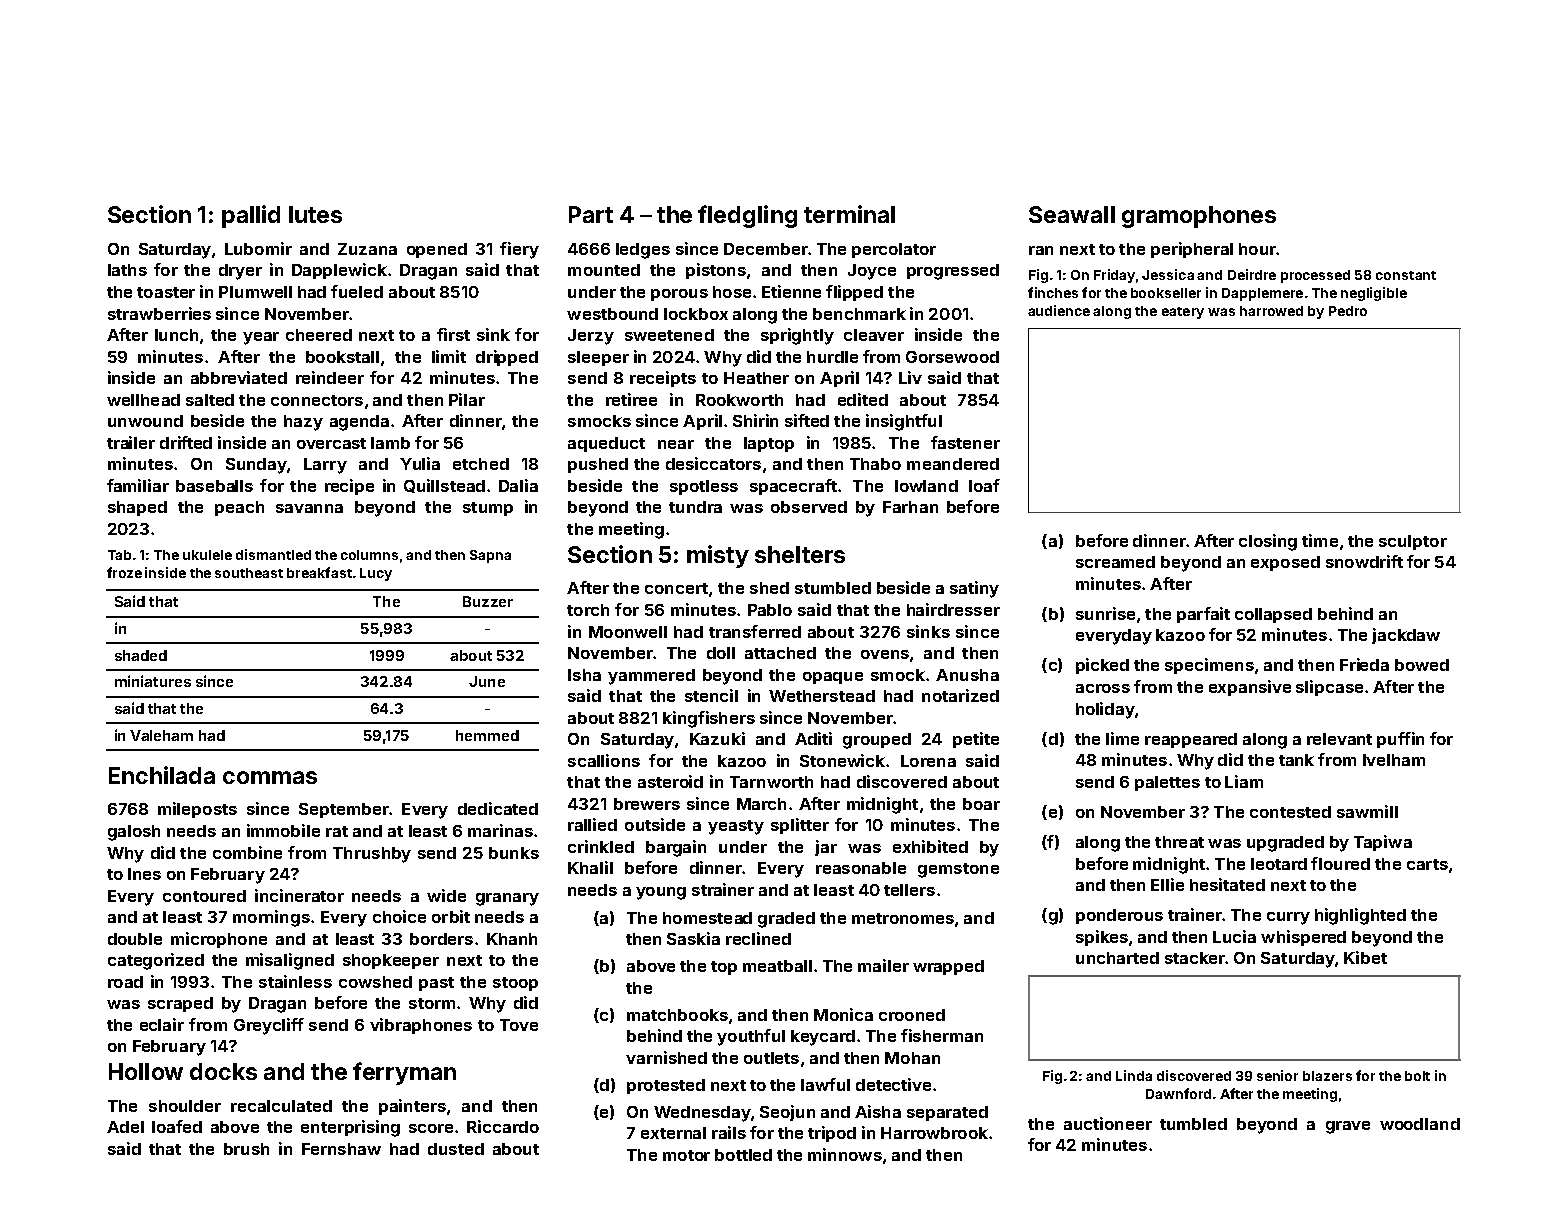 This screenshot has width=1567, height=1211. Describe the element at coordinates (490, 556) in the screenshot. I see `Sapna` at that location.
